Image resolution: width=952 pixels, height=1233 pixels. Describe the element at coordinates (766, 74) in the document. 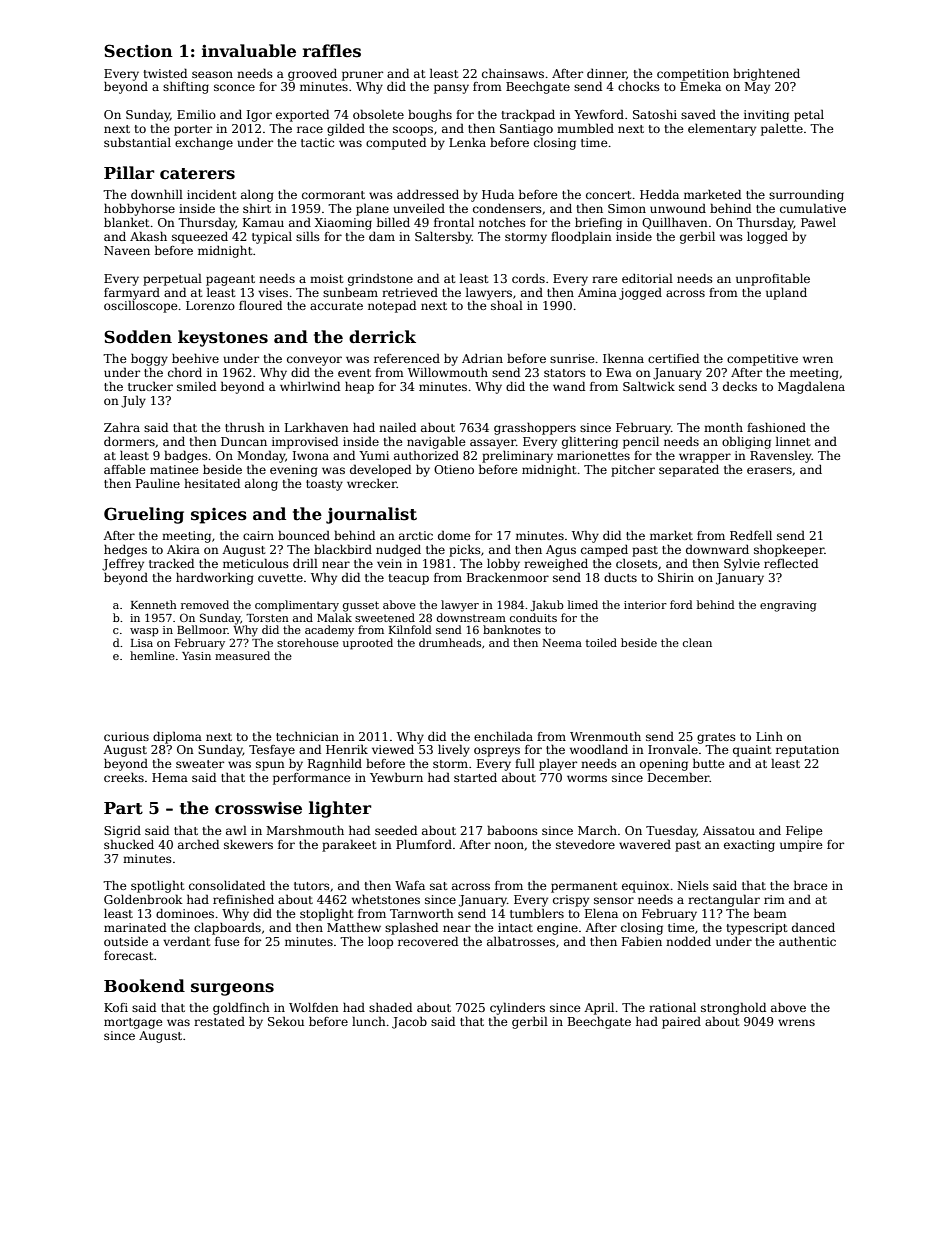

I see `brightened` at that location.
